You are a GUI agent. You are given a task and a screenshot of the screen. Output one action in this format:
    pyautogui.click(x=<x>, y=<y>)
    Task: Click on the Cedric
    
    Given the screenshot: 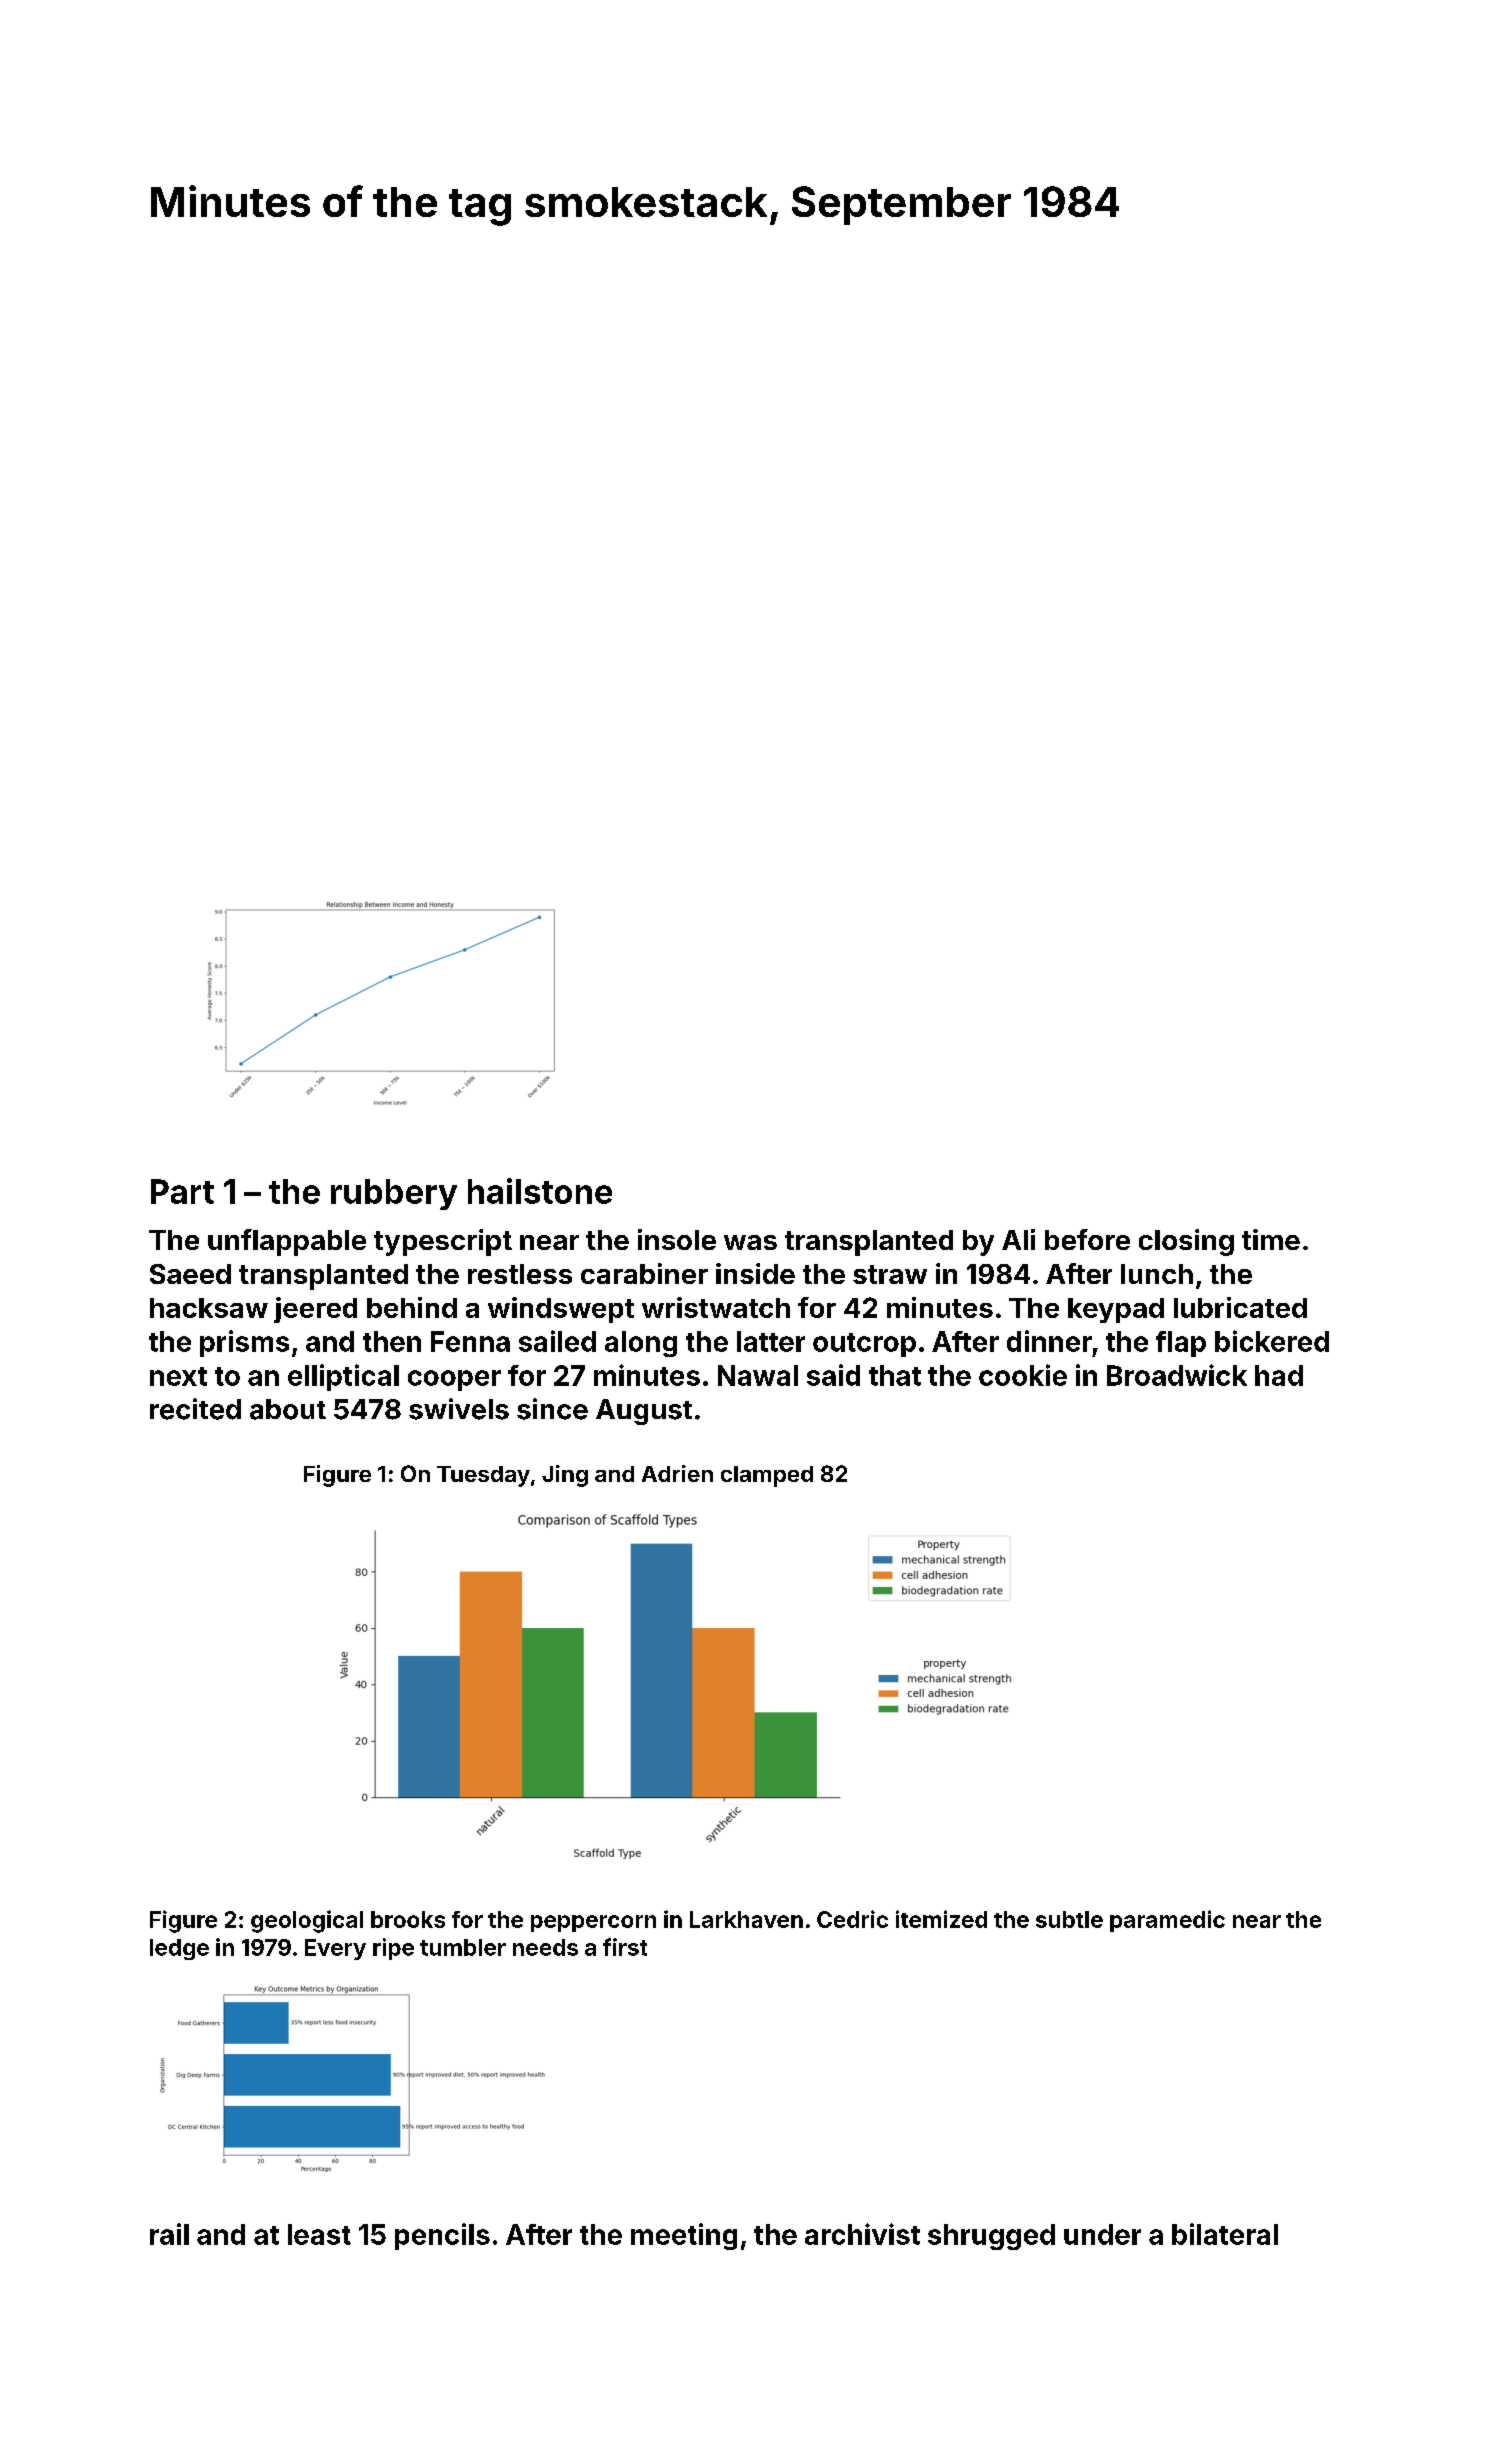 What is the action you would take?
    pyautogui.click(x=852, y=1919)
